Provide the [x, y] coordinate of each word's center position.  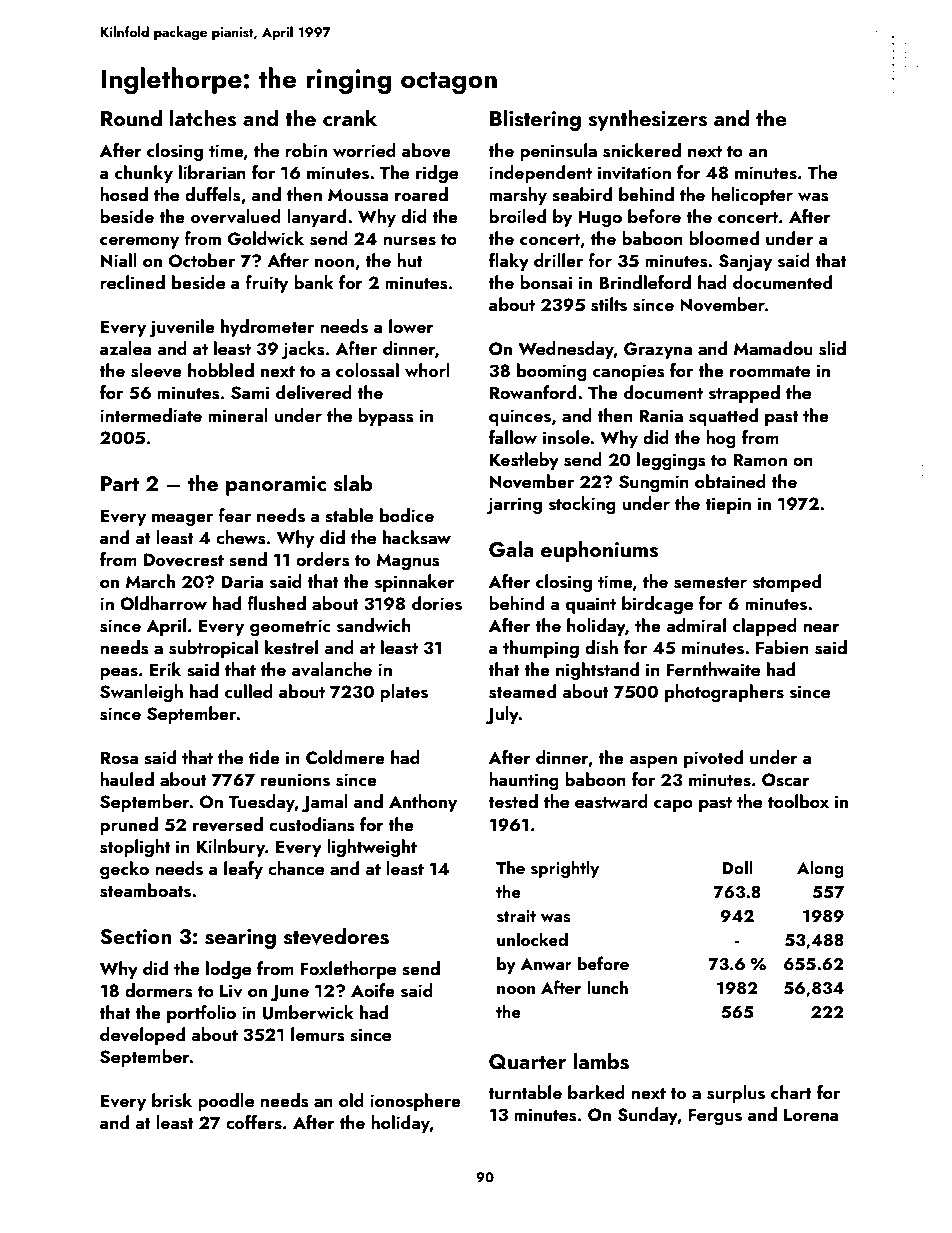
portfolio [201, 1014]
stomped [787, 583]
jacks [303, 350]
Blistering [535, 120]
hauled [127, 779]
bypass [386, 417]
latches [203, 118]
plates [404, 693]
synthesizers [647, 120]
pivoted [713, 759]
